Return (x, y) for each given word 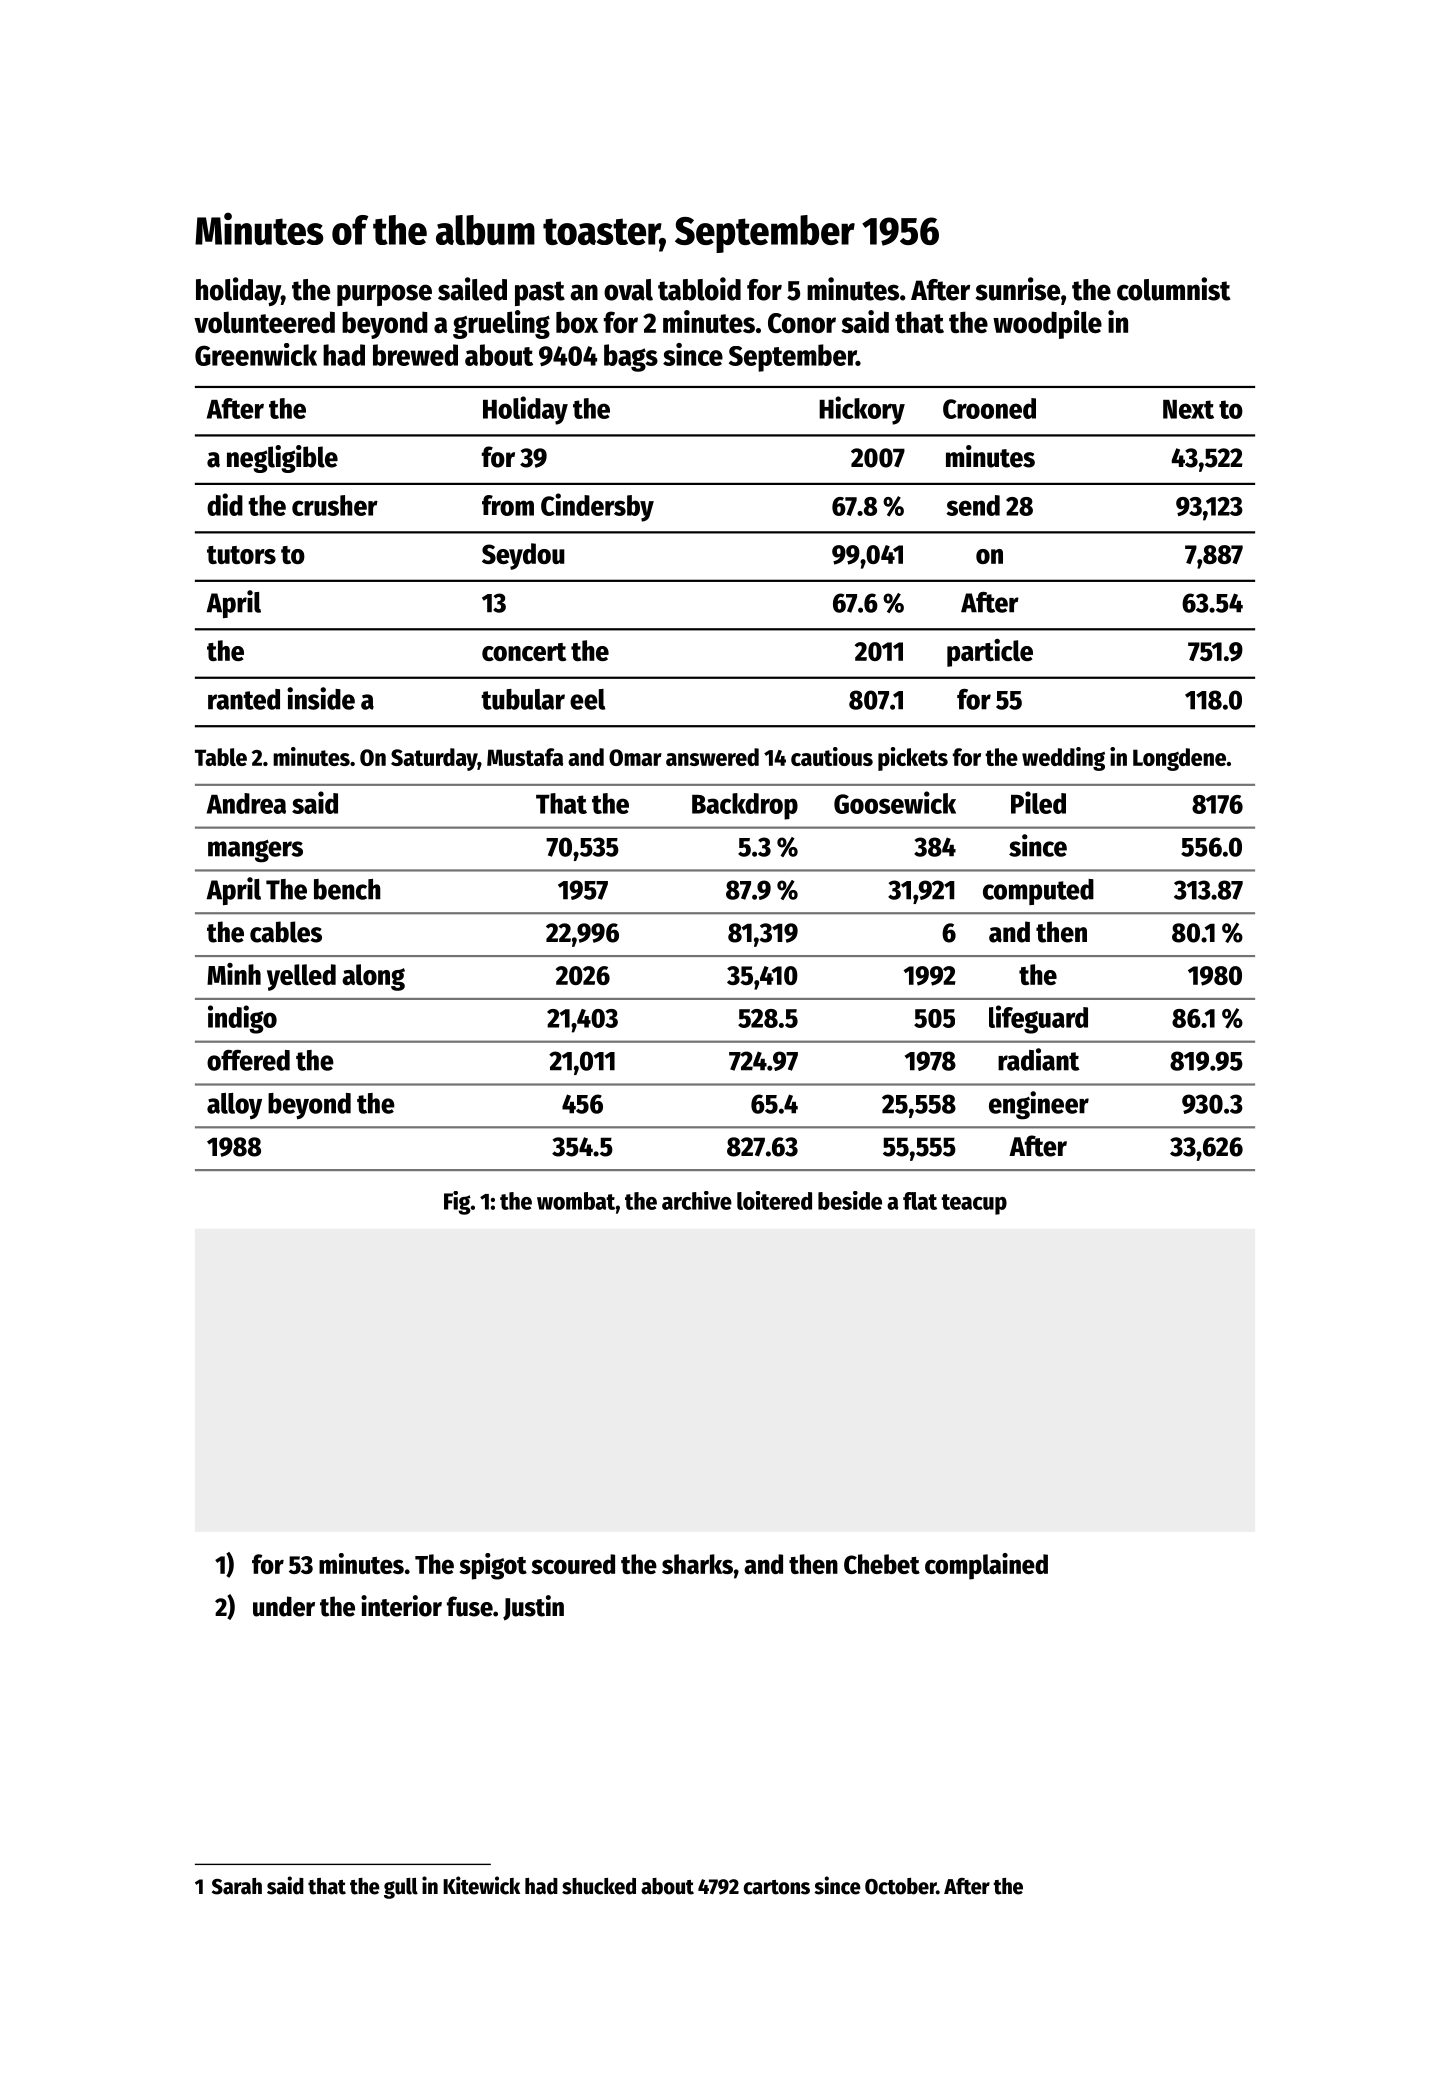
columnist (1174, 289)
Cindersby (597, 507)
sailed (472, 289)
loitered (774, 1200)
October (900, 1886)
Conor (802, 323)
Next (1188, 409)
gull (401, 1888)
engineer (1039, 1105)
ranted (244, 699)
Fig (457, 1203)
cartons (776, 1887)
